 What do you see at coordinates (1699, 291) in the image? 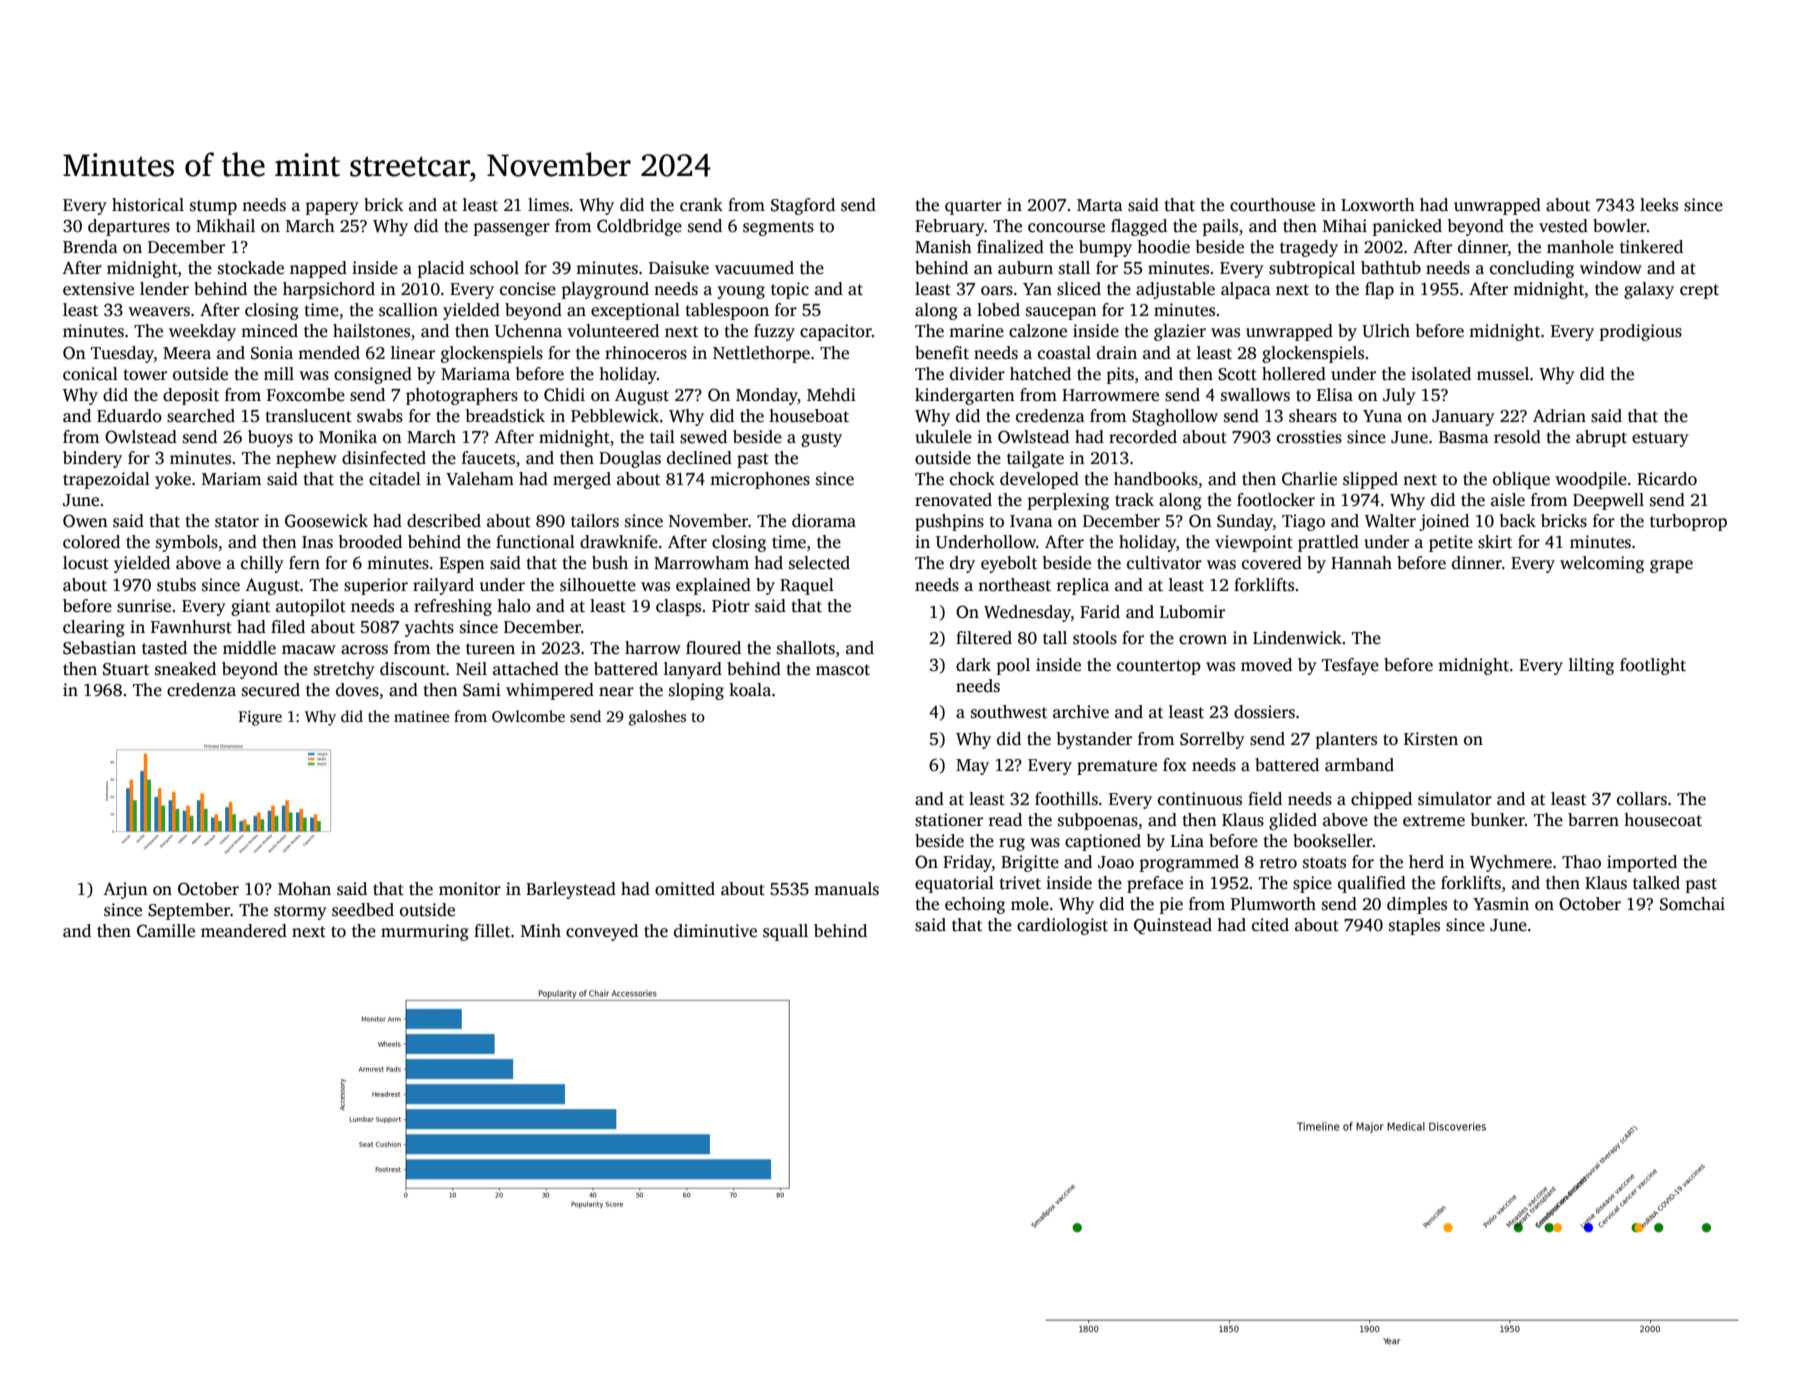
I see `crept` at bounding box center [1699, 291].
